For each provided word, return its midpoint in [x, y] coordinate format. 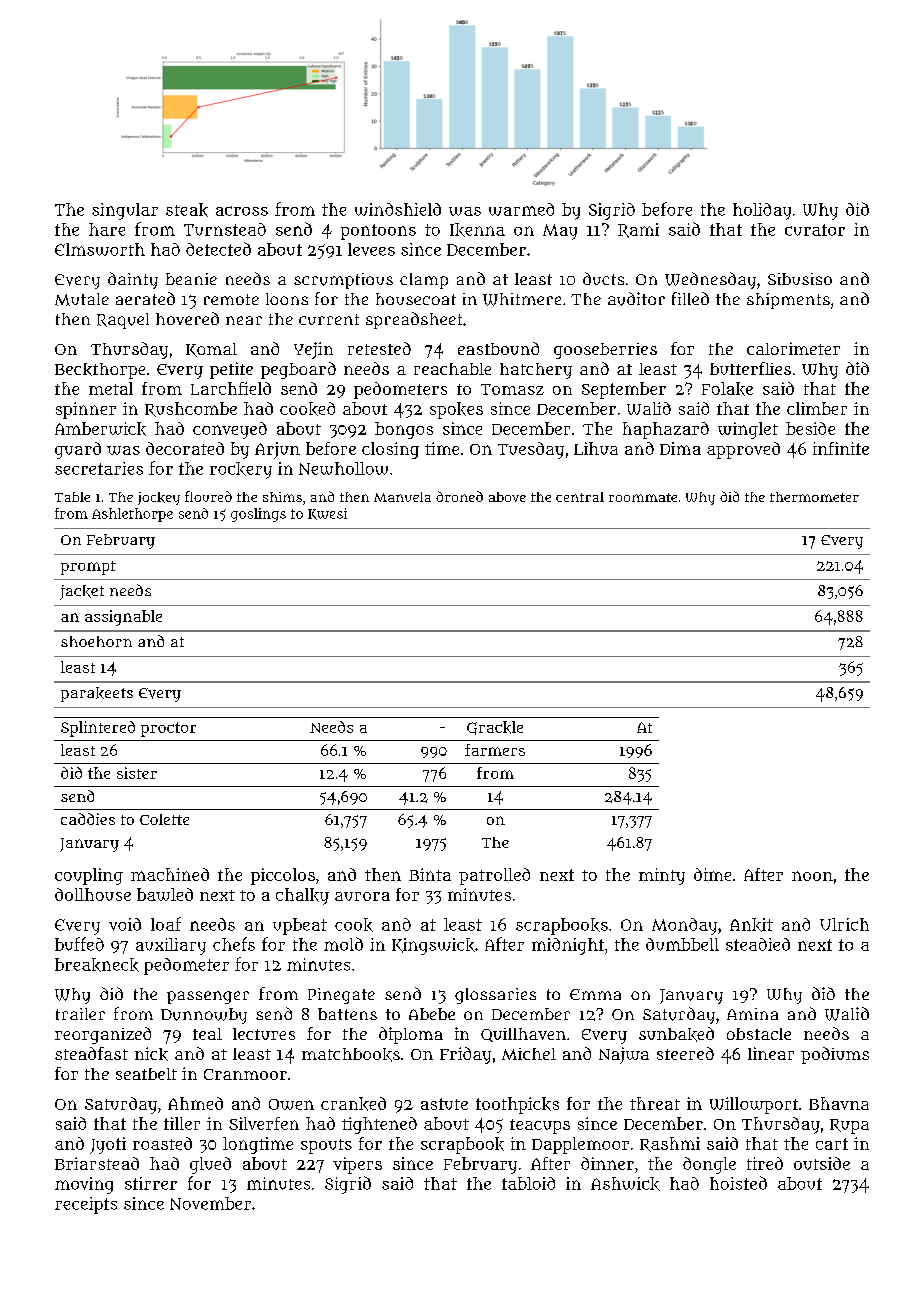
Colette [164, 819]
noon [812, 876]
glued [210, 1165]
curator [815, 230]
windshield [398, 209]
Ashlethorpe [132, 515]
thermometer [814, 497]
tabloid [528, 1183]
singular [125, 211]
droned [459, 496]
